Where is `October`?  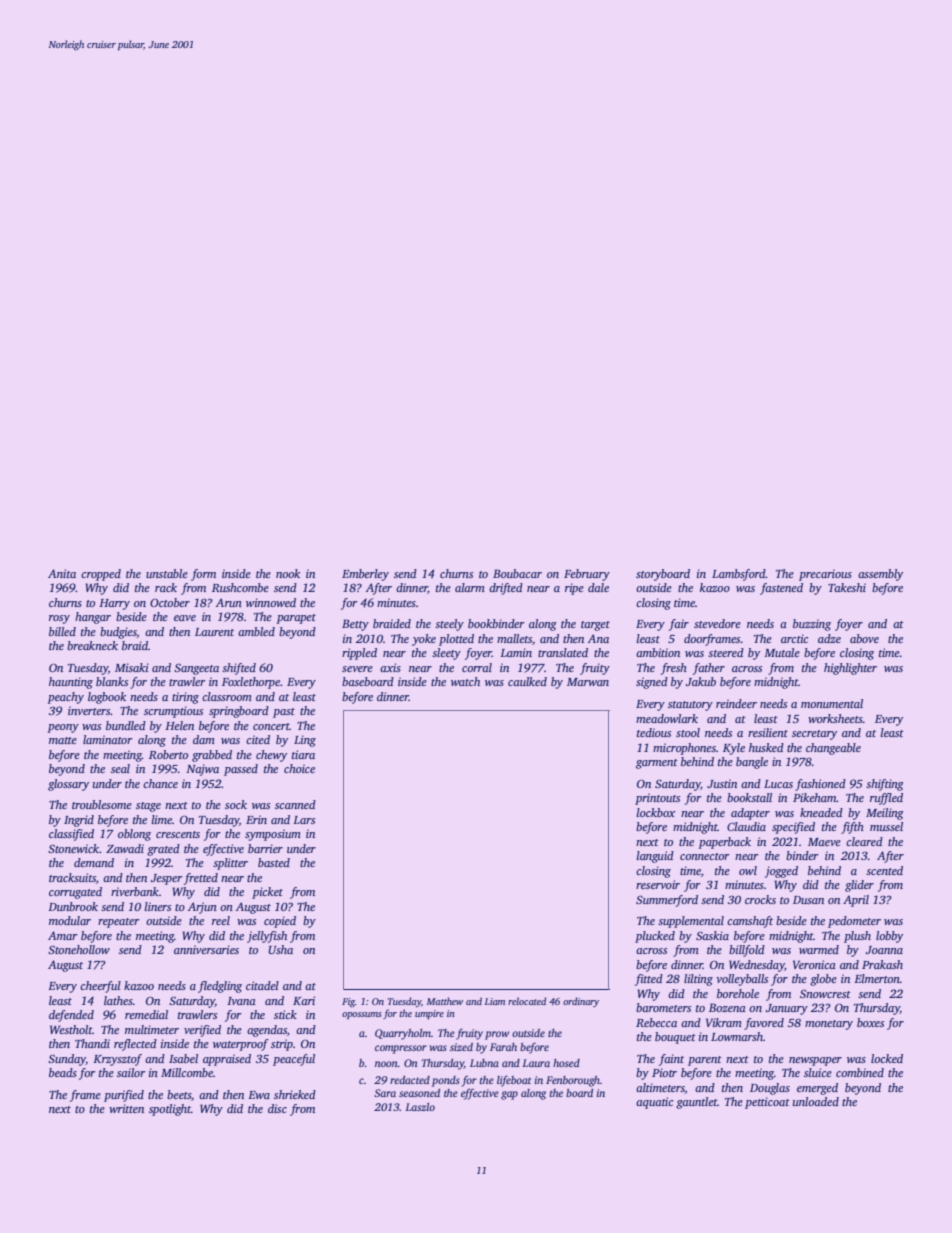
October is located at coordinates (170, 602).
